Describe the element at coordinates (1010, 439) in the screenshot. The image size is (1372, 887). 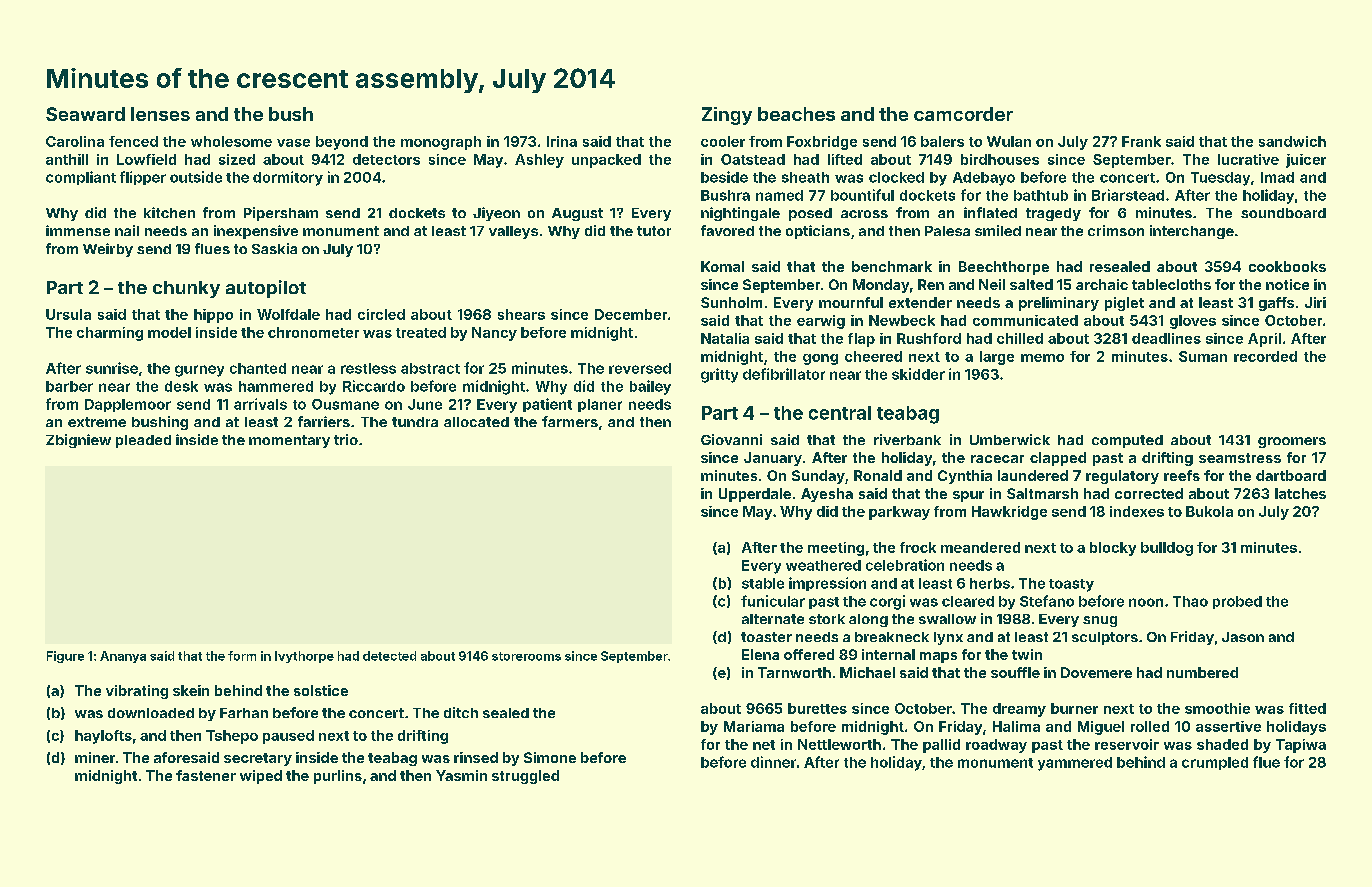
I see `Umberwick` at that location.
